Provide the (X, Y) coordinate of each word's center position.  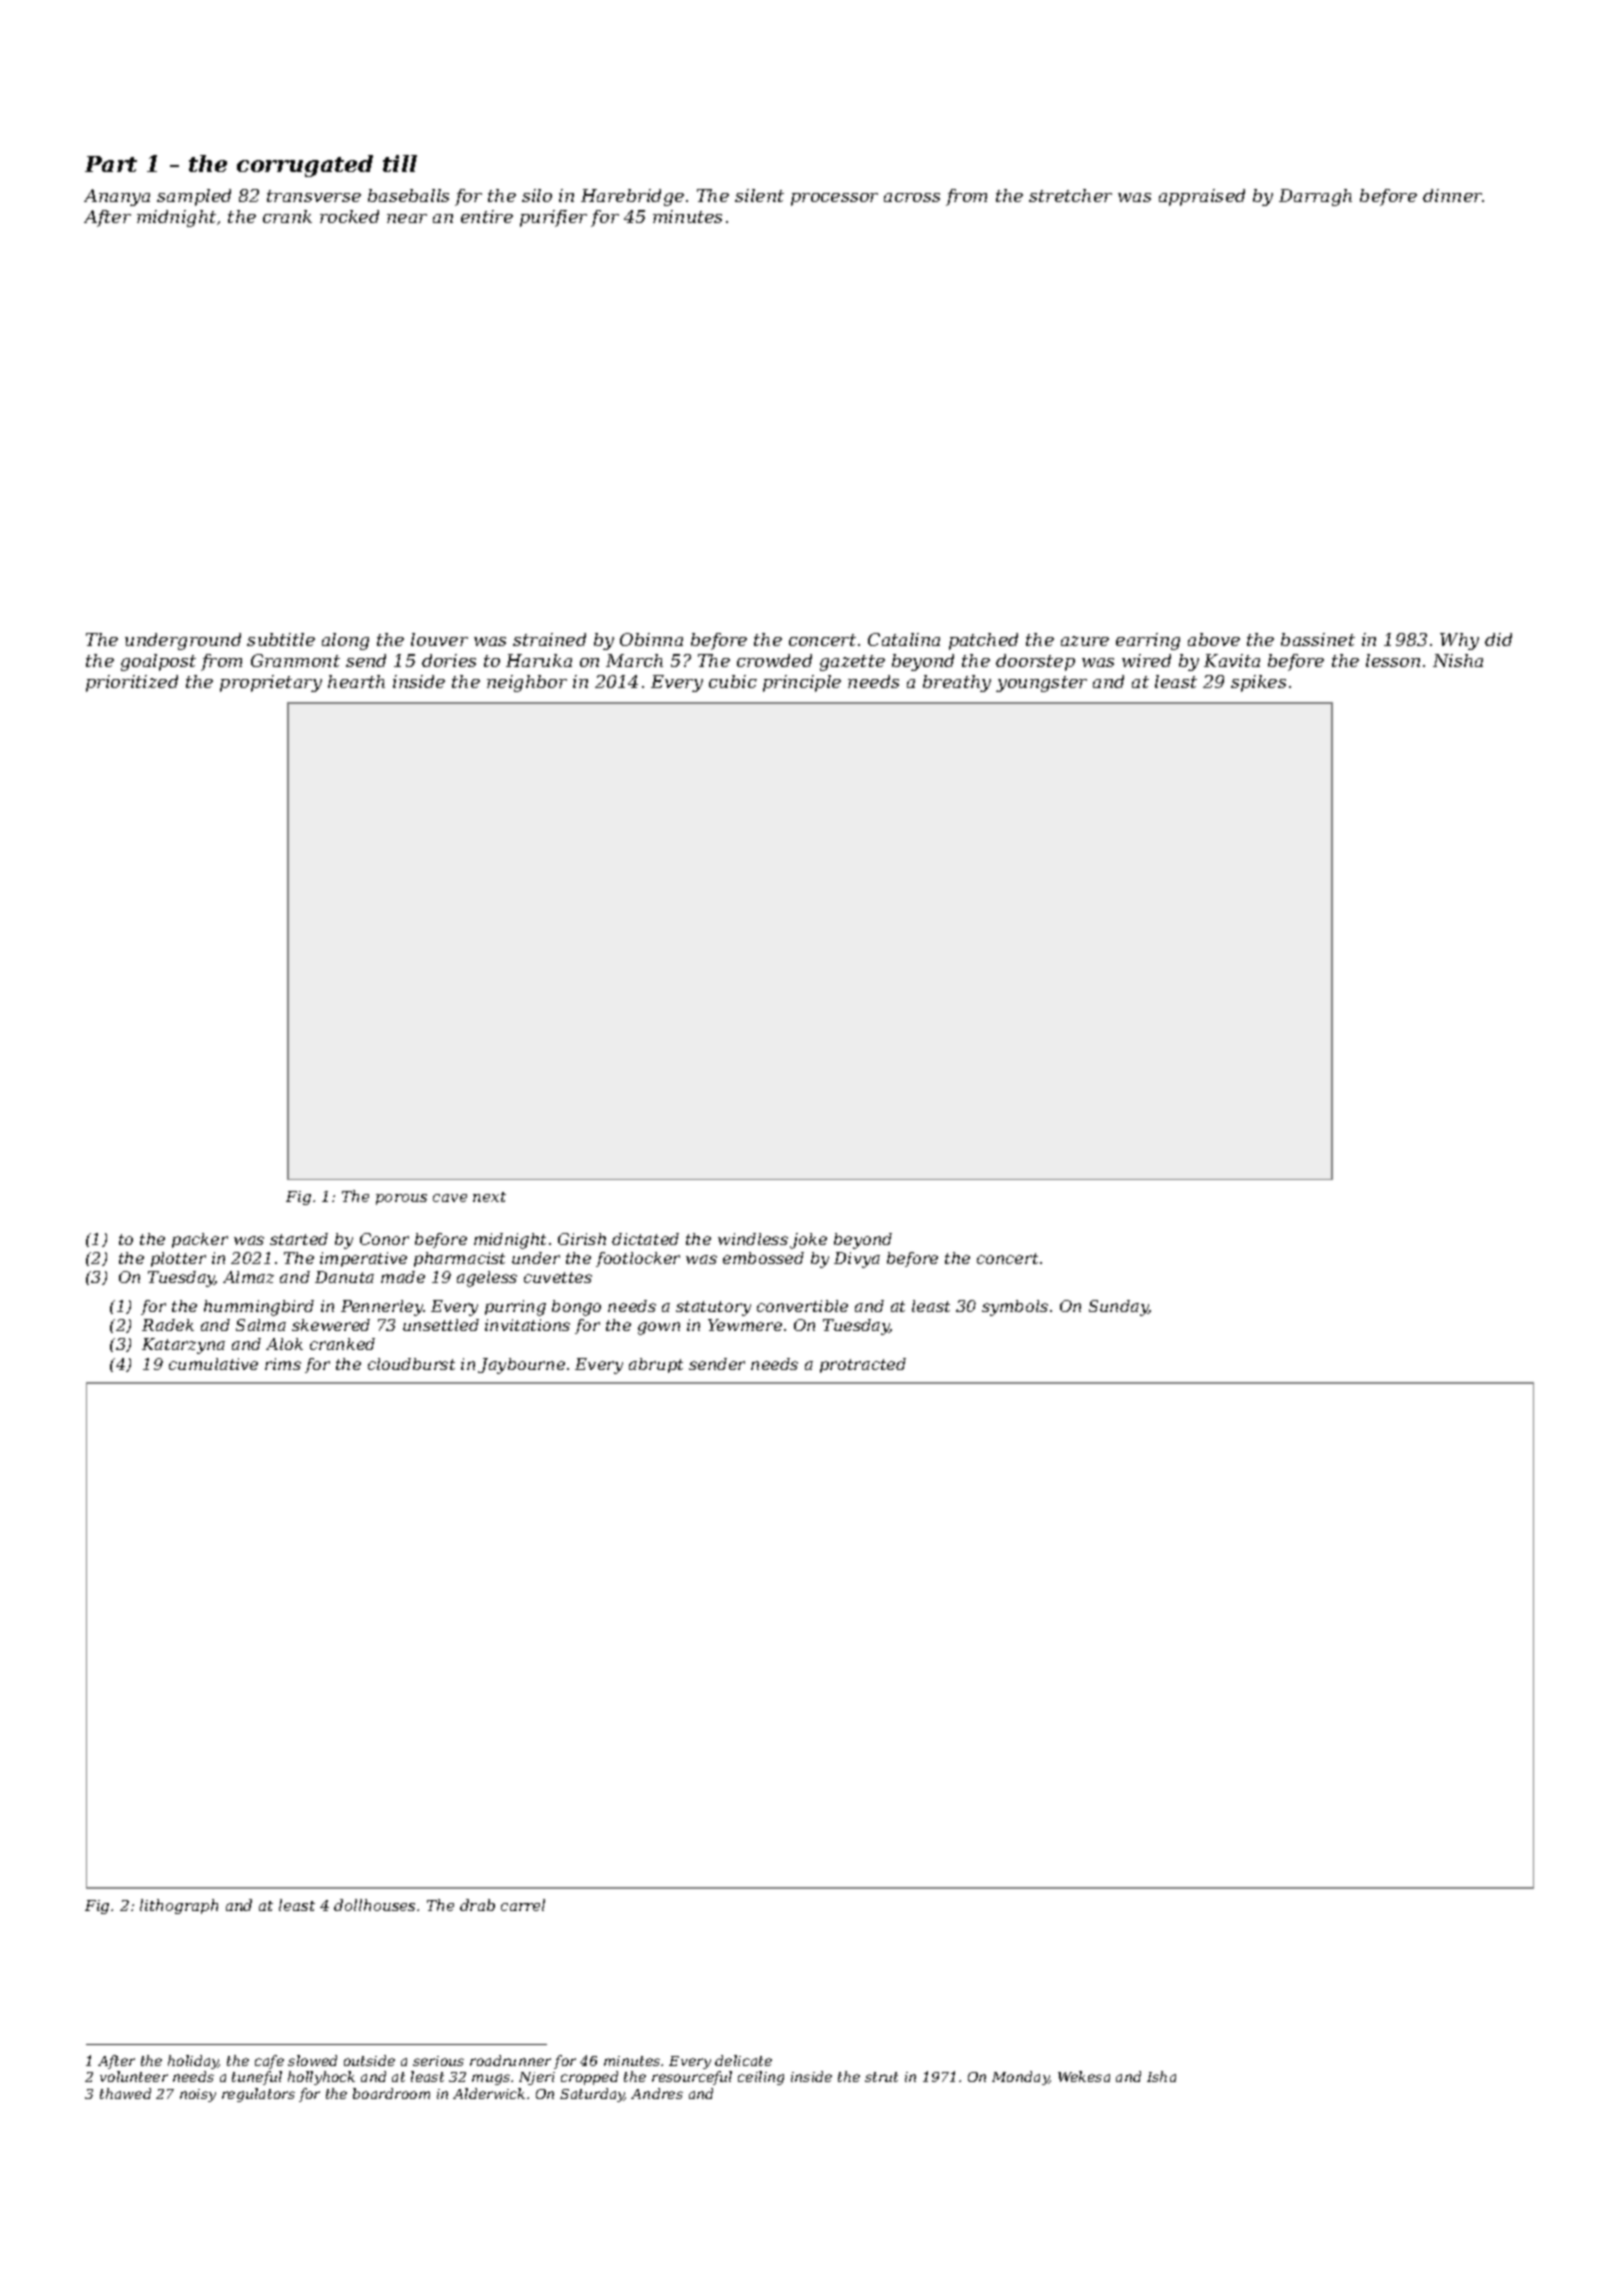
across (912, 197)
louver (439, 639)
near (407, 218)
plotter (178, 1259)
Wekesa (1084, 2076)
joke (808, 1241)
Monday (1020, 2078)
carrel (523, 1905)
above (1214, 639)
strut (881, 2077)
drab (477, 1905)
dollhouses (374, 1905)
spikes (1258, 683)
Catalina (904, 639)
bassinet (1318, 639)
